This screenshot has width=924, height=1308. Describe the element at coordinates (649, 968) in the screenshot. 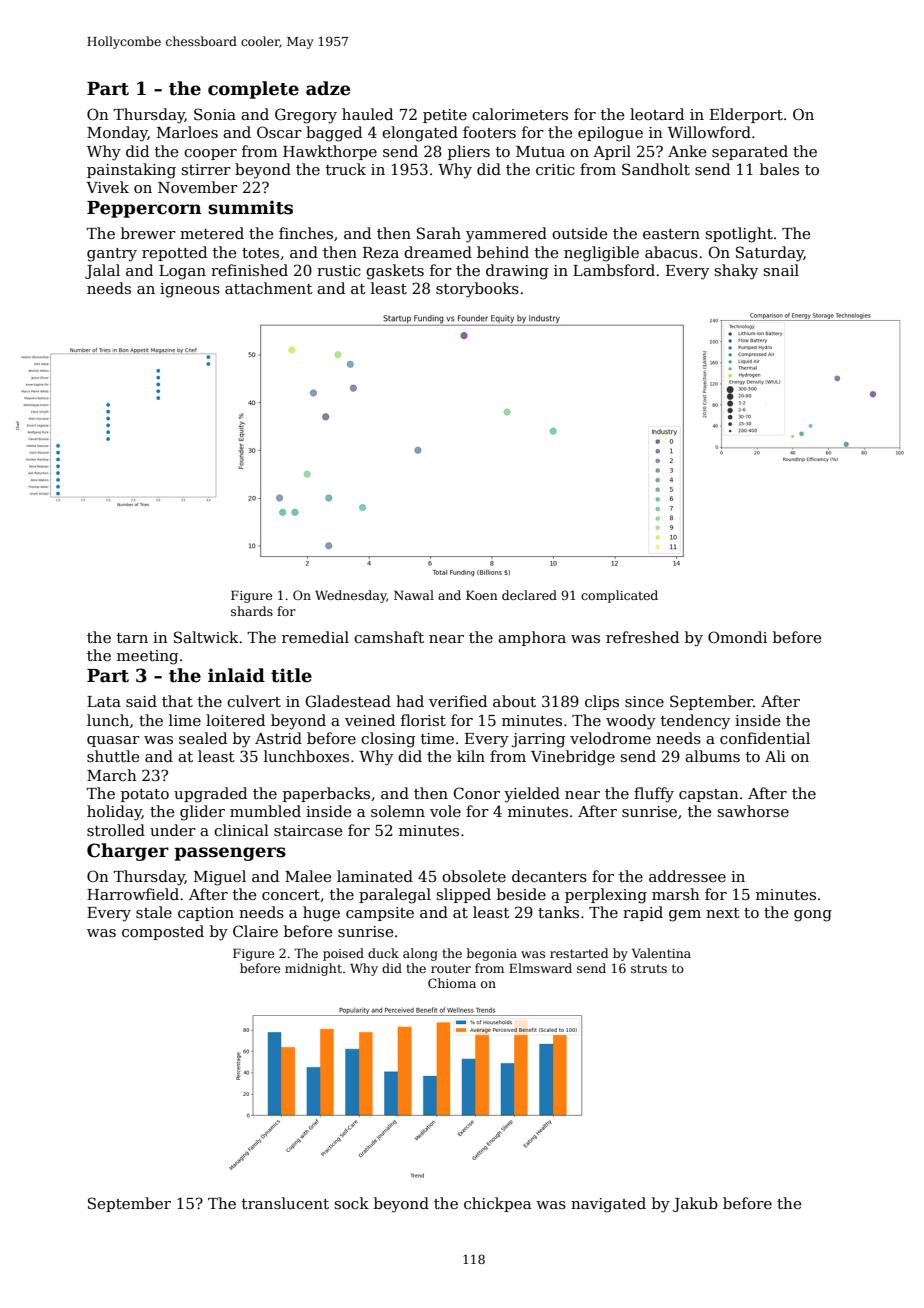

I see `struts` at that location.
